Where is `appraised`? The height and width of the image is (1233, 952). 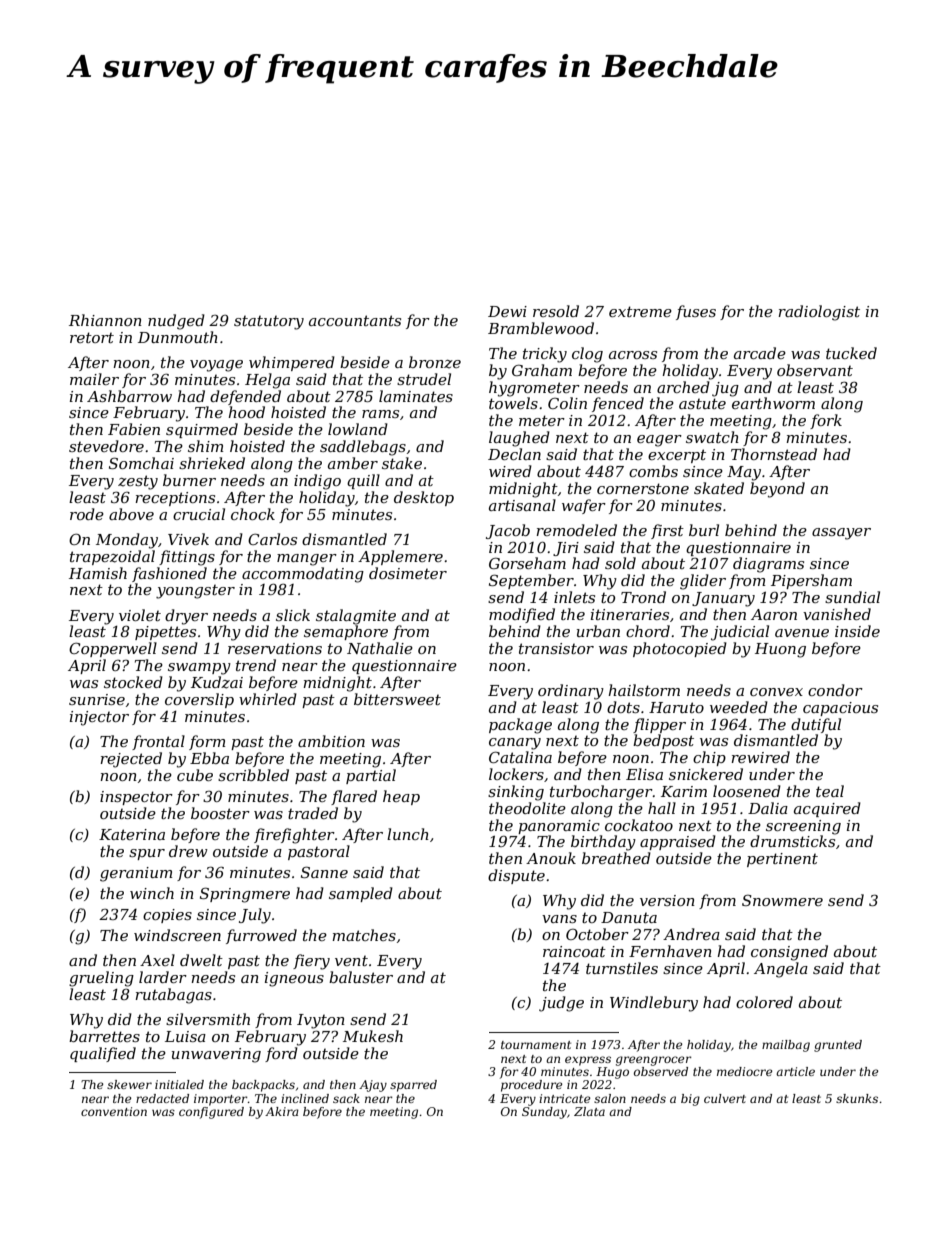
appraised is located at coordinates (678, 842).
